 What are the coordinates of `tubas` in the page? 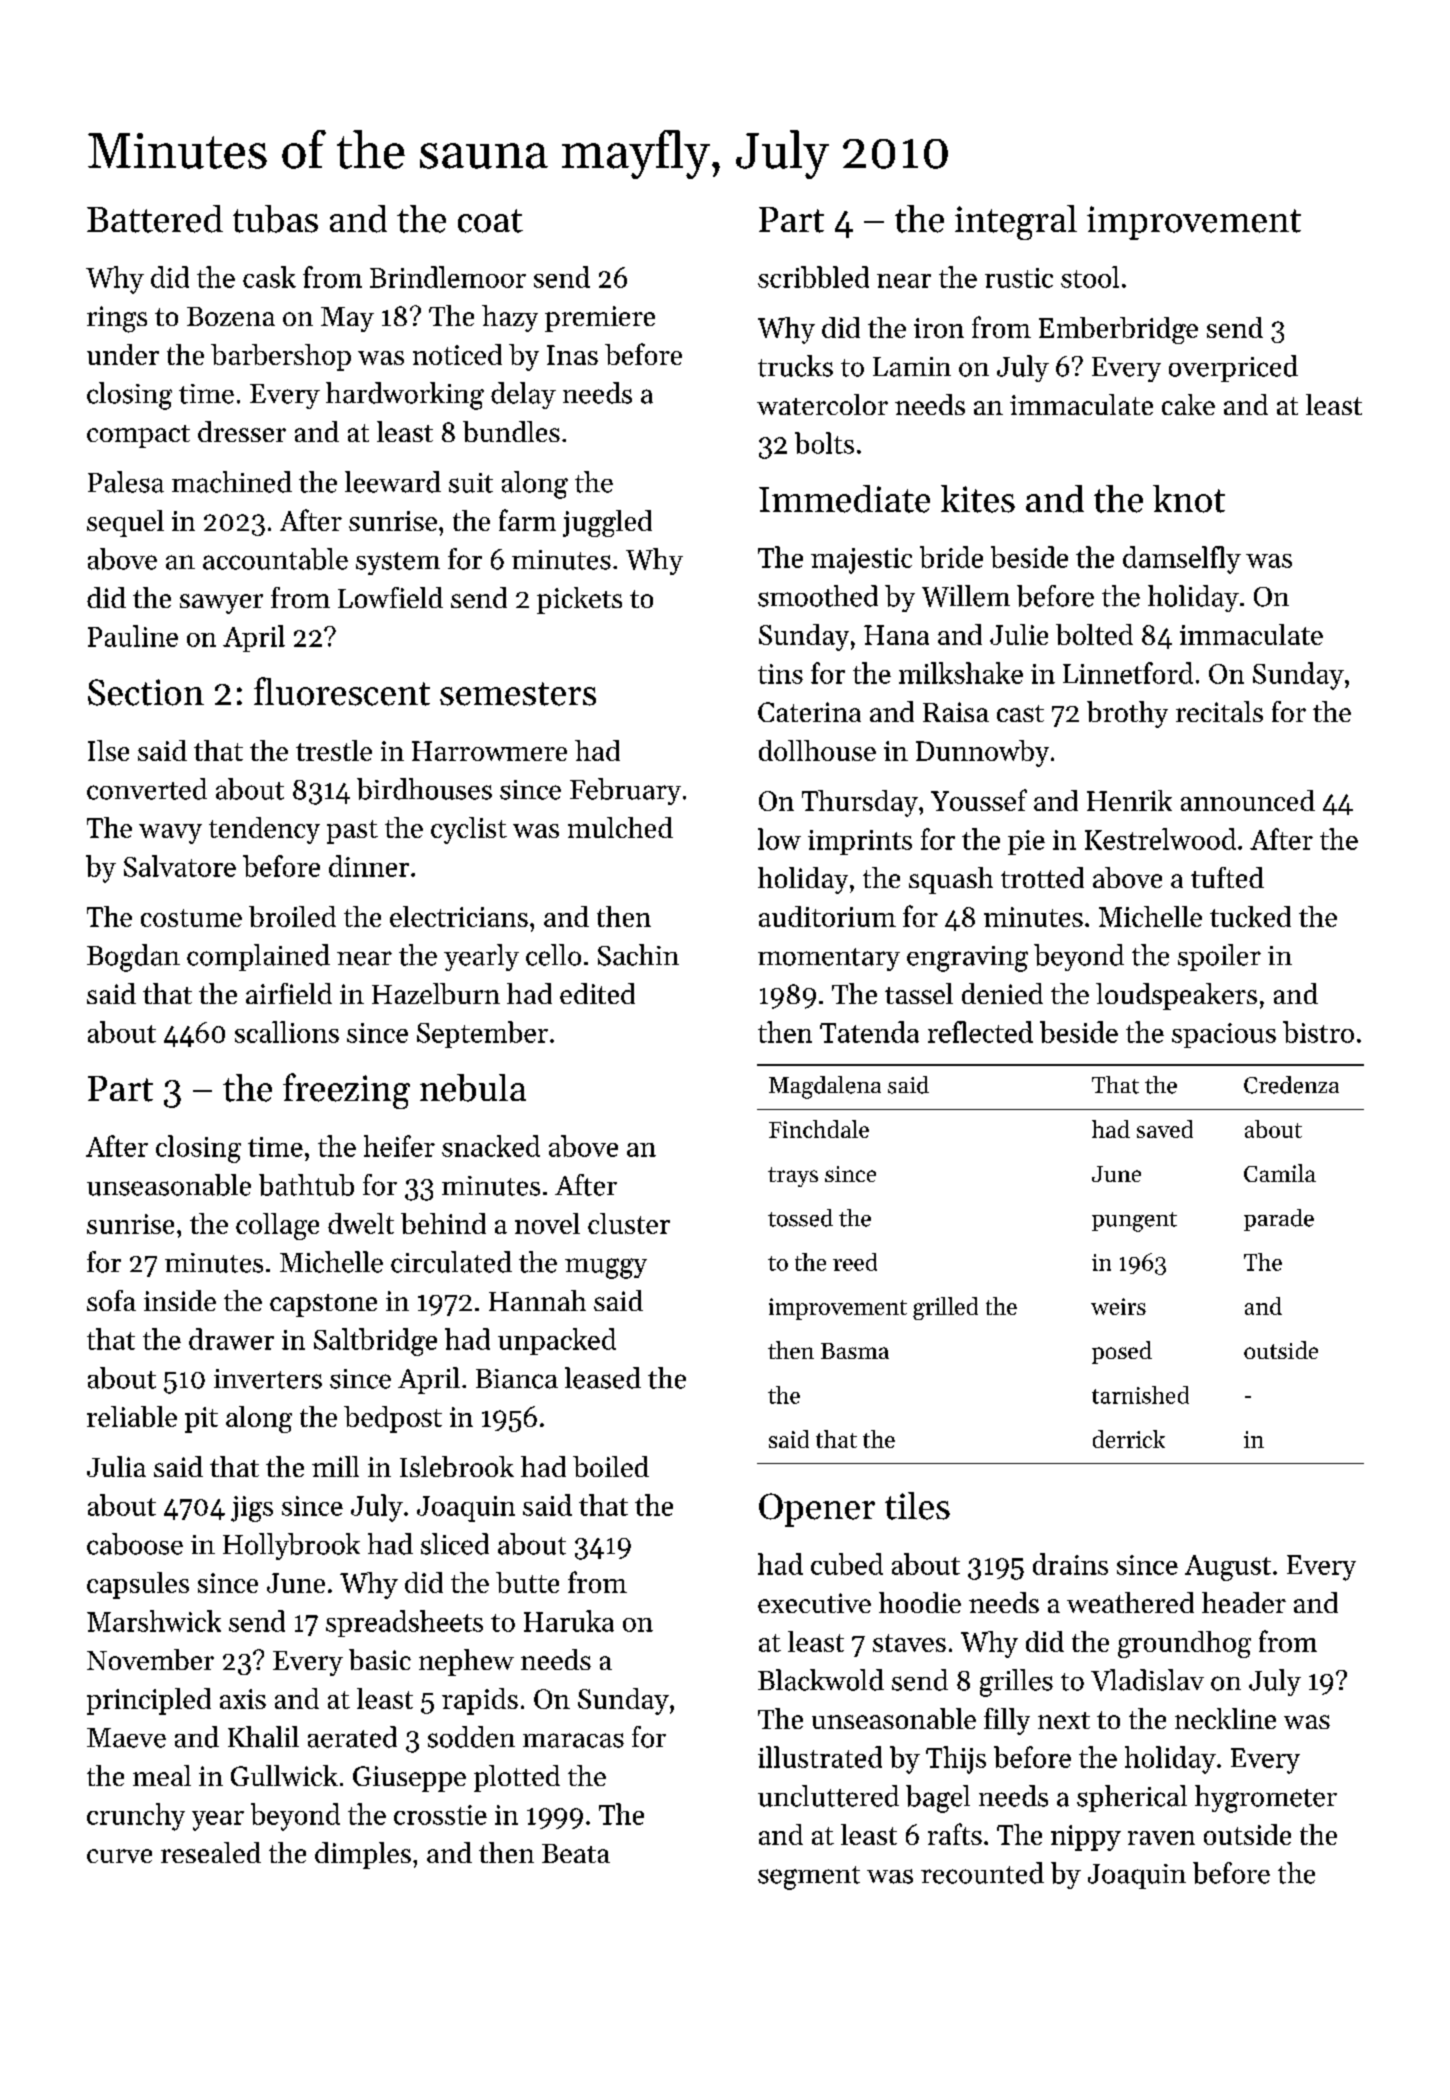 It's located at (275, 219).
